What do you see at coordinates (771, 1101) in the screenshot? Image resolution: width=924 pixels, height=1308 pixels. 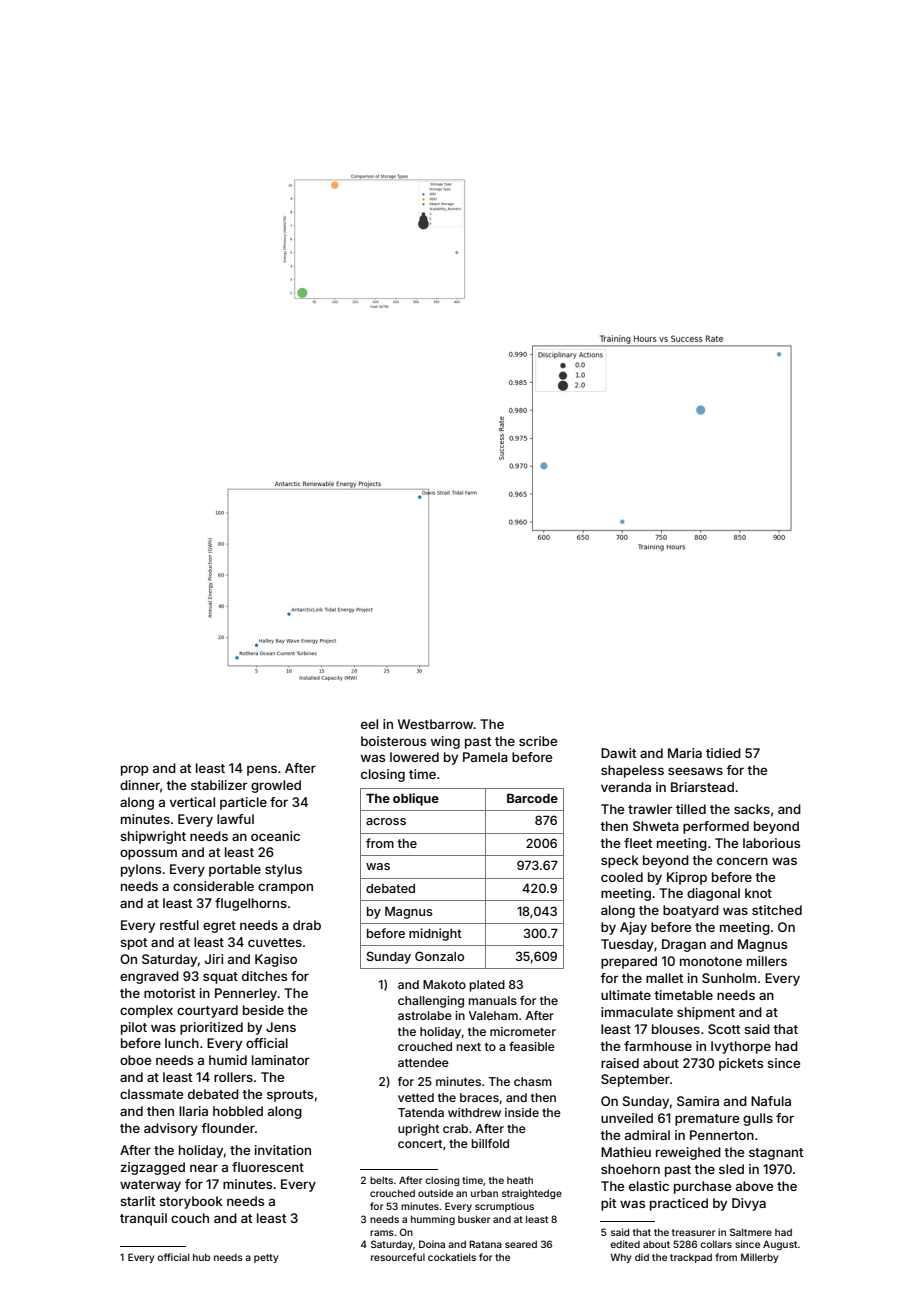 I see `Nafula` at bounding box center [771, 1101].
